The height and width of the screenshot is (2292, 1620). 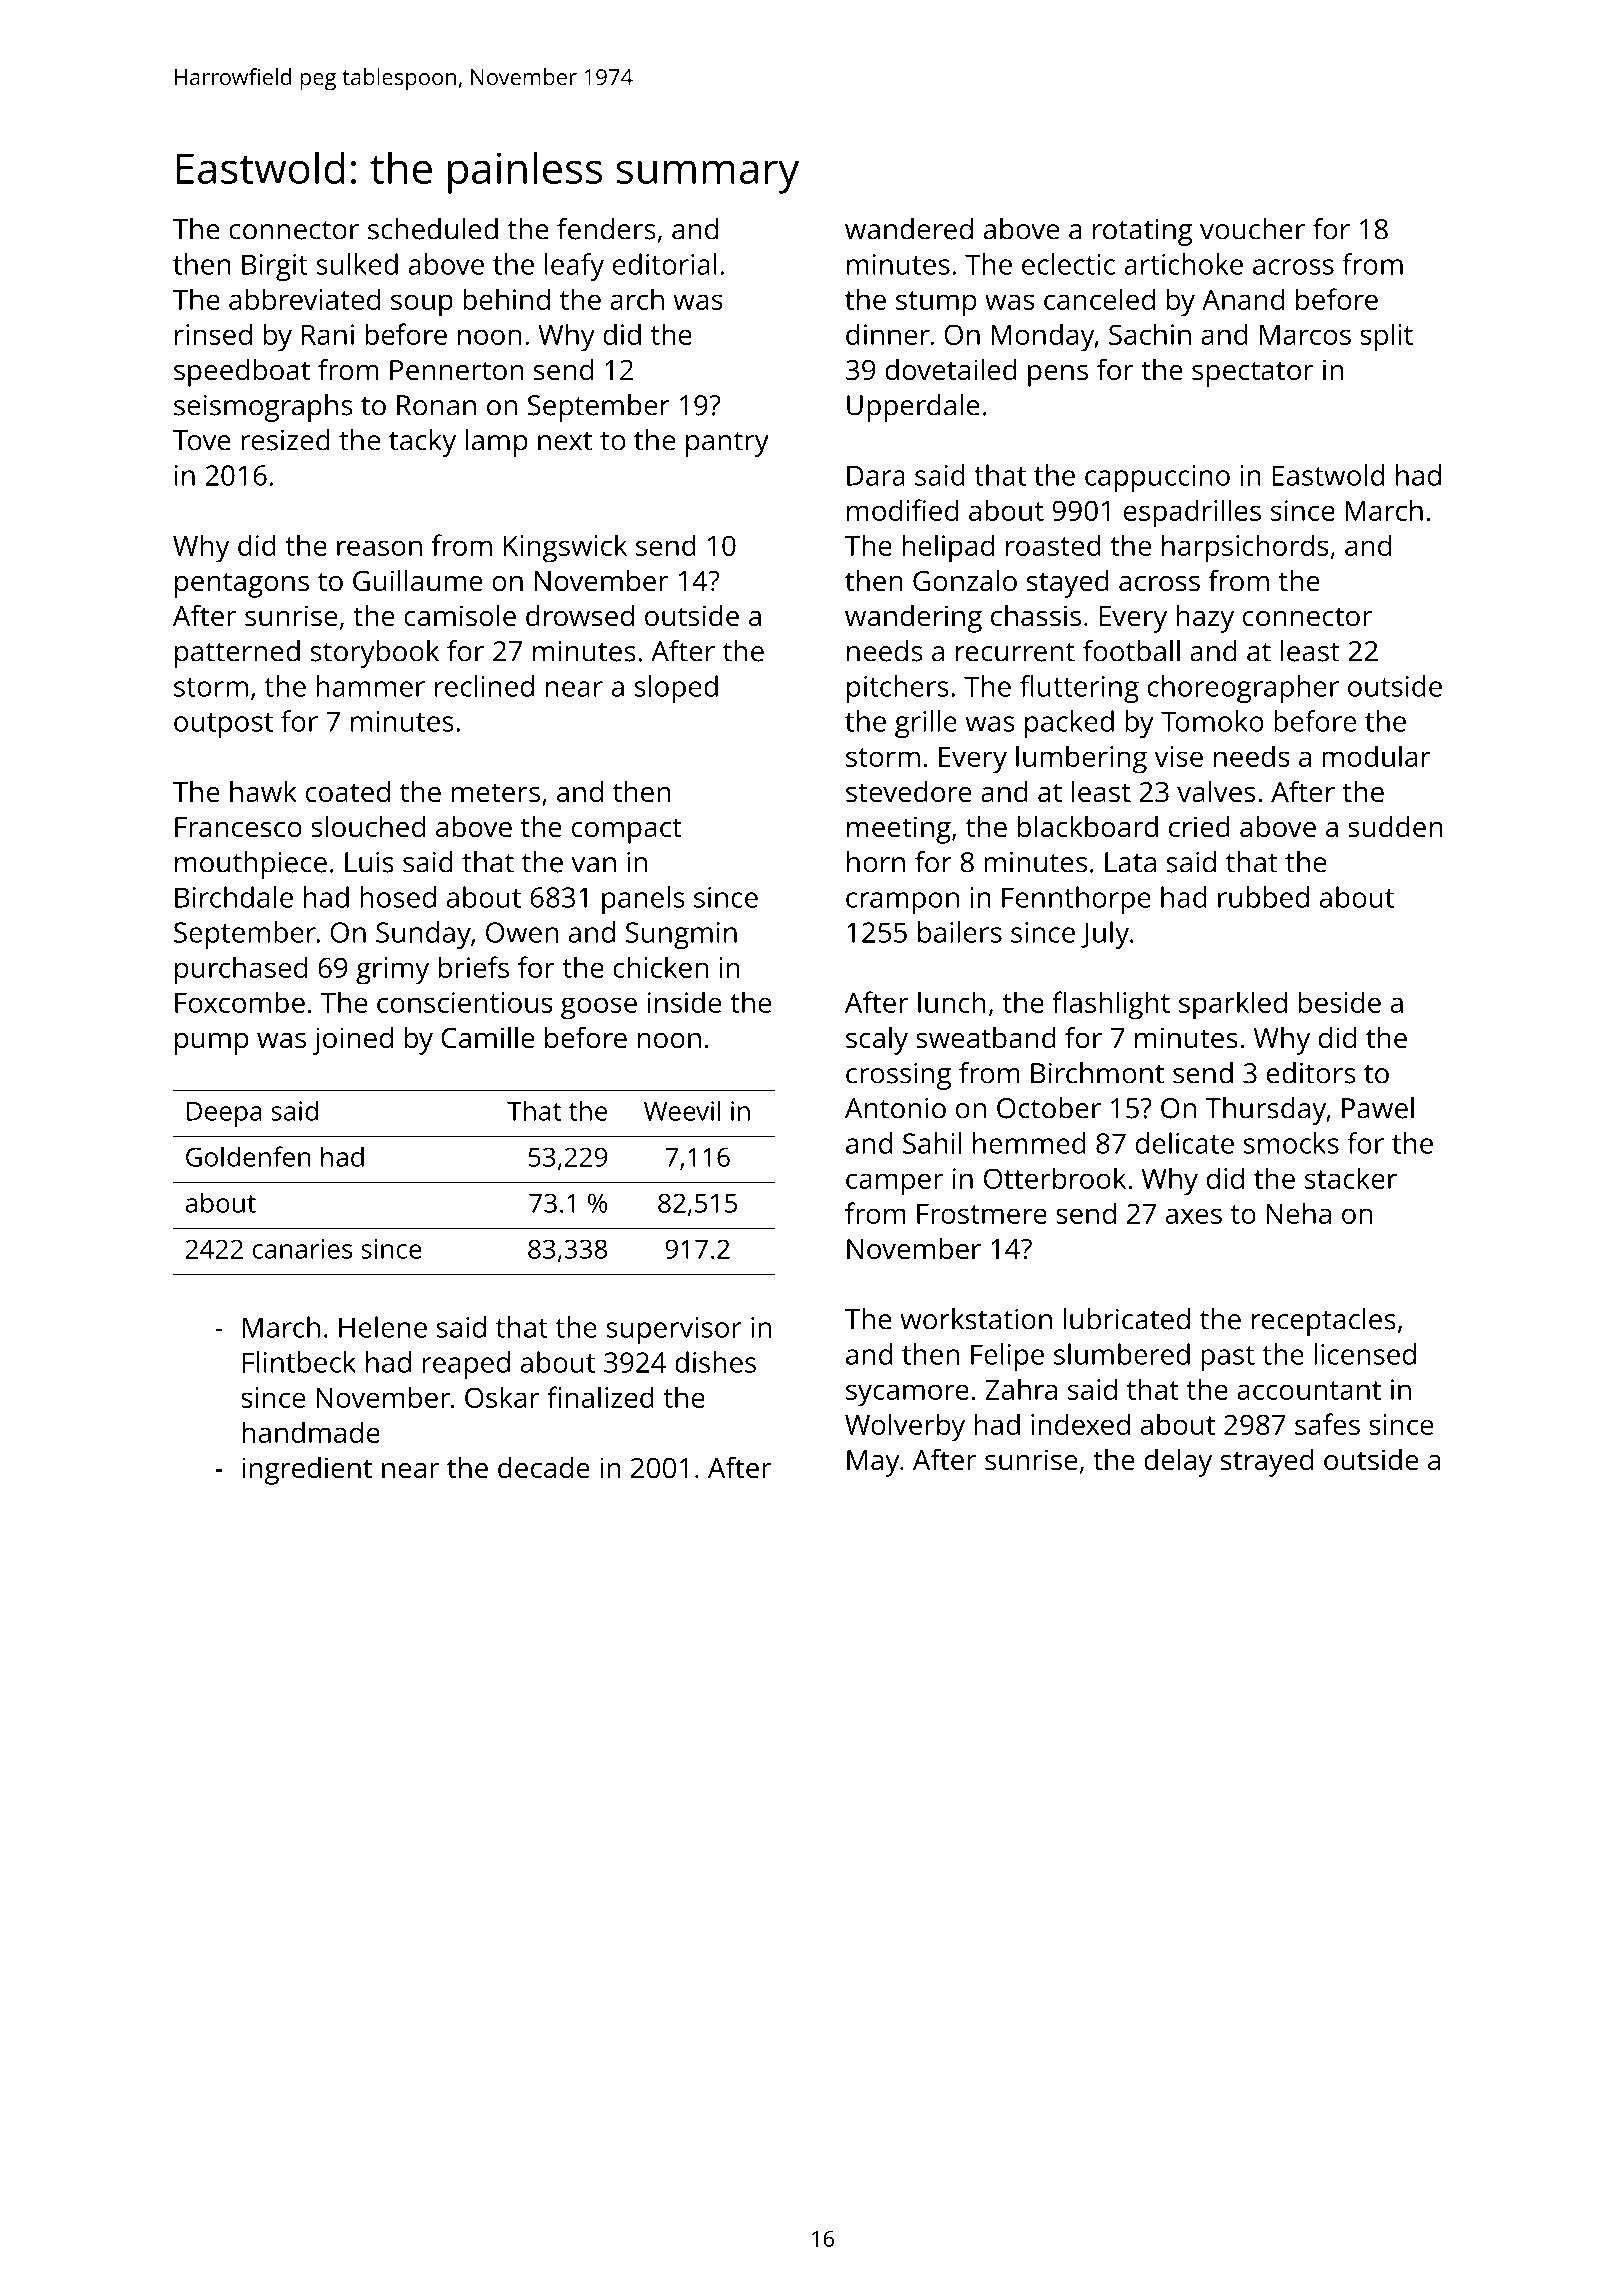 What do you see at coordinates (1351, 1178) in the screenshot?
I see `stacker` at bounding box center [1351, 1178].
